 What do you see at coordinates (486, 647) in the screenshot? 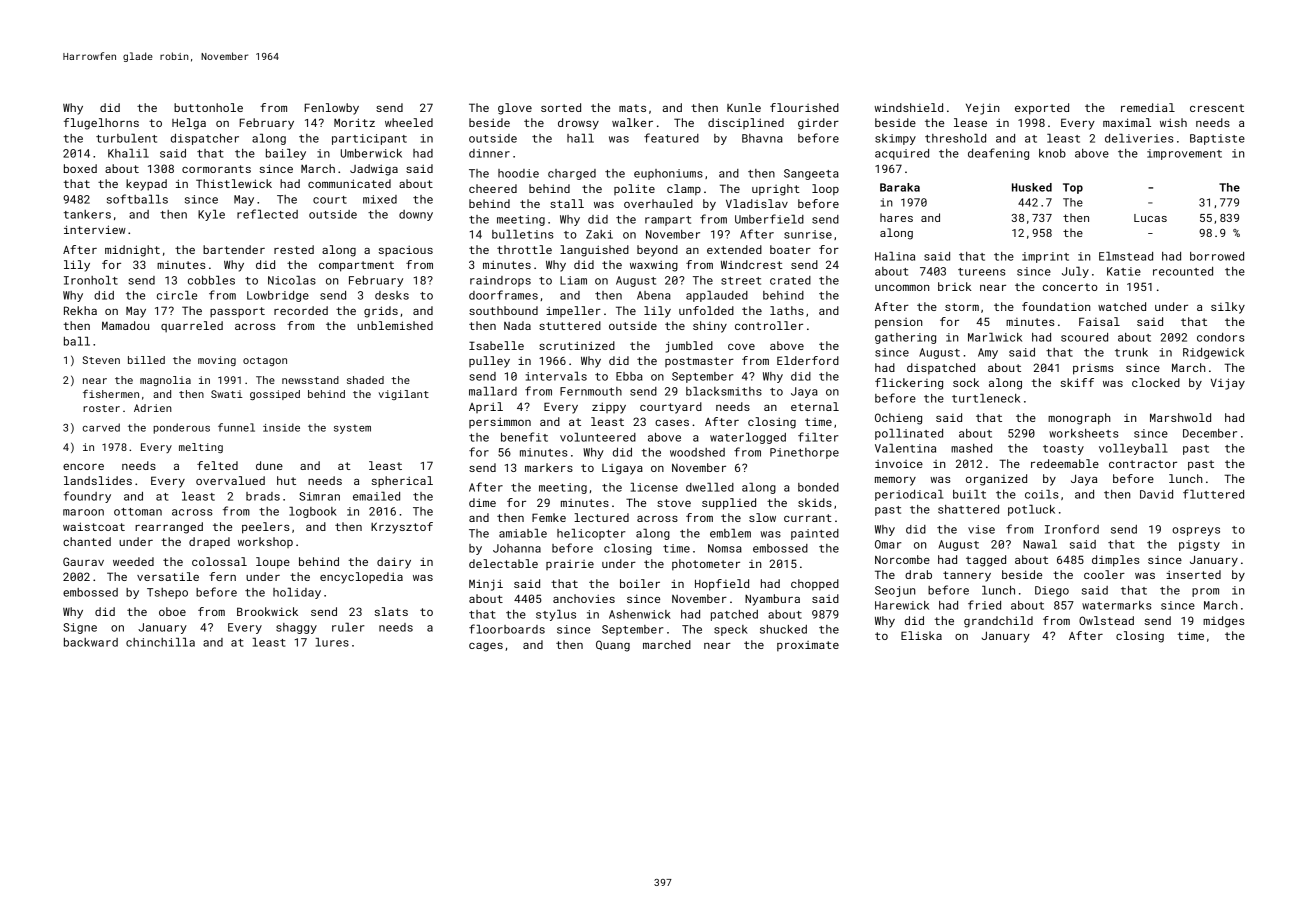
I see `cages` at bounding box center [486, 647].
